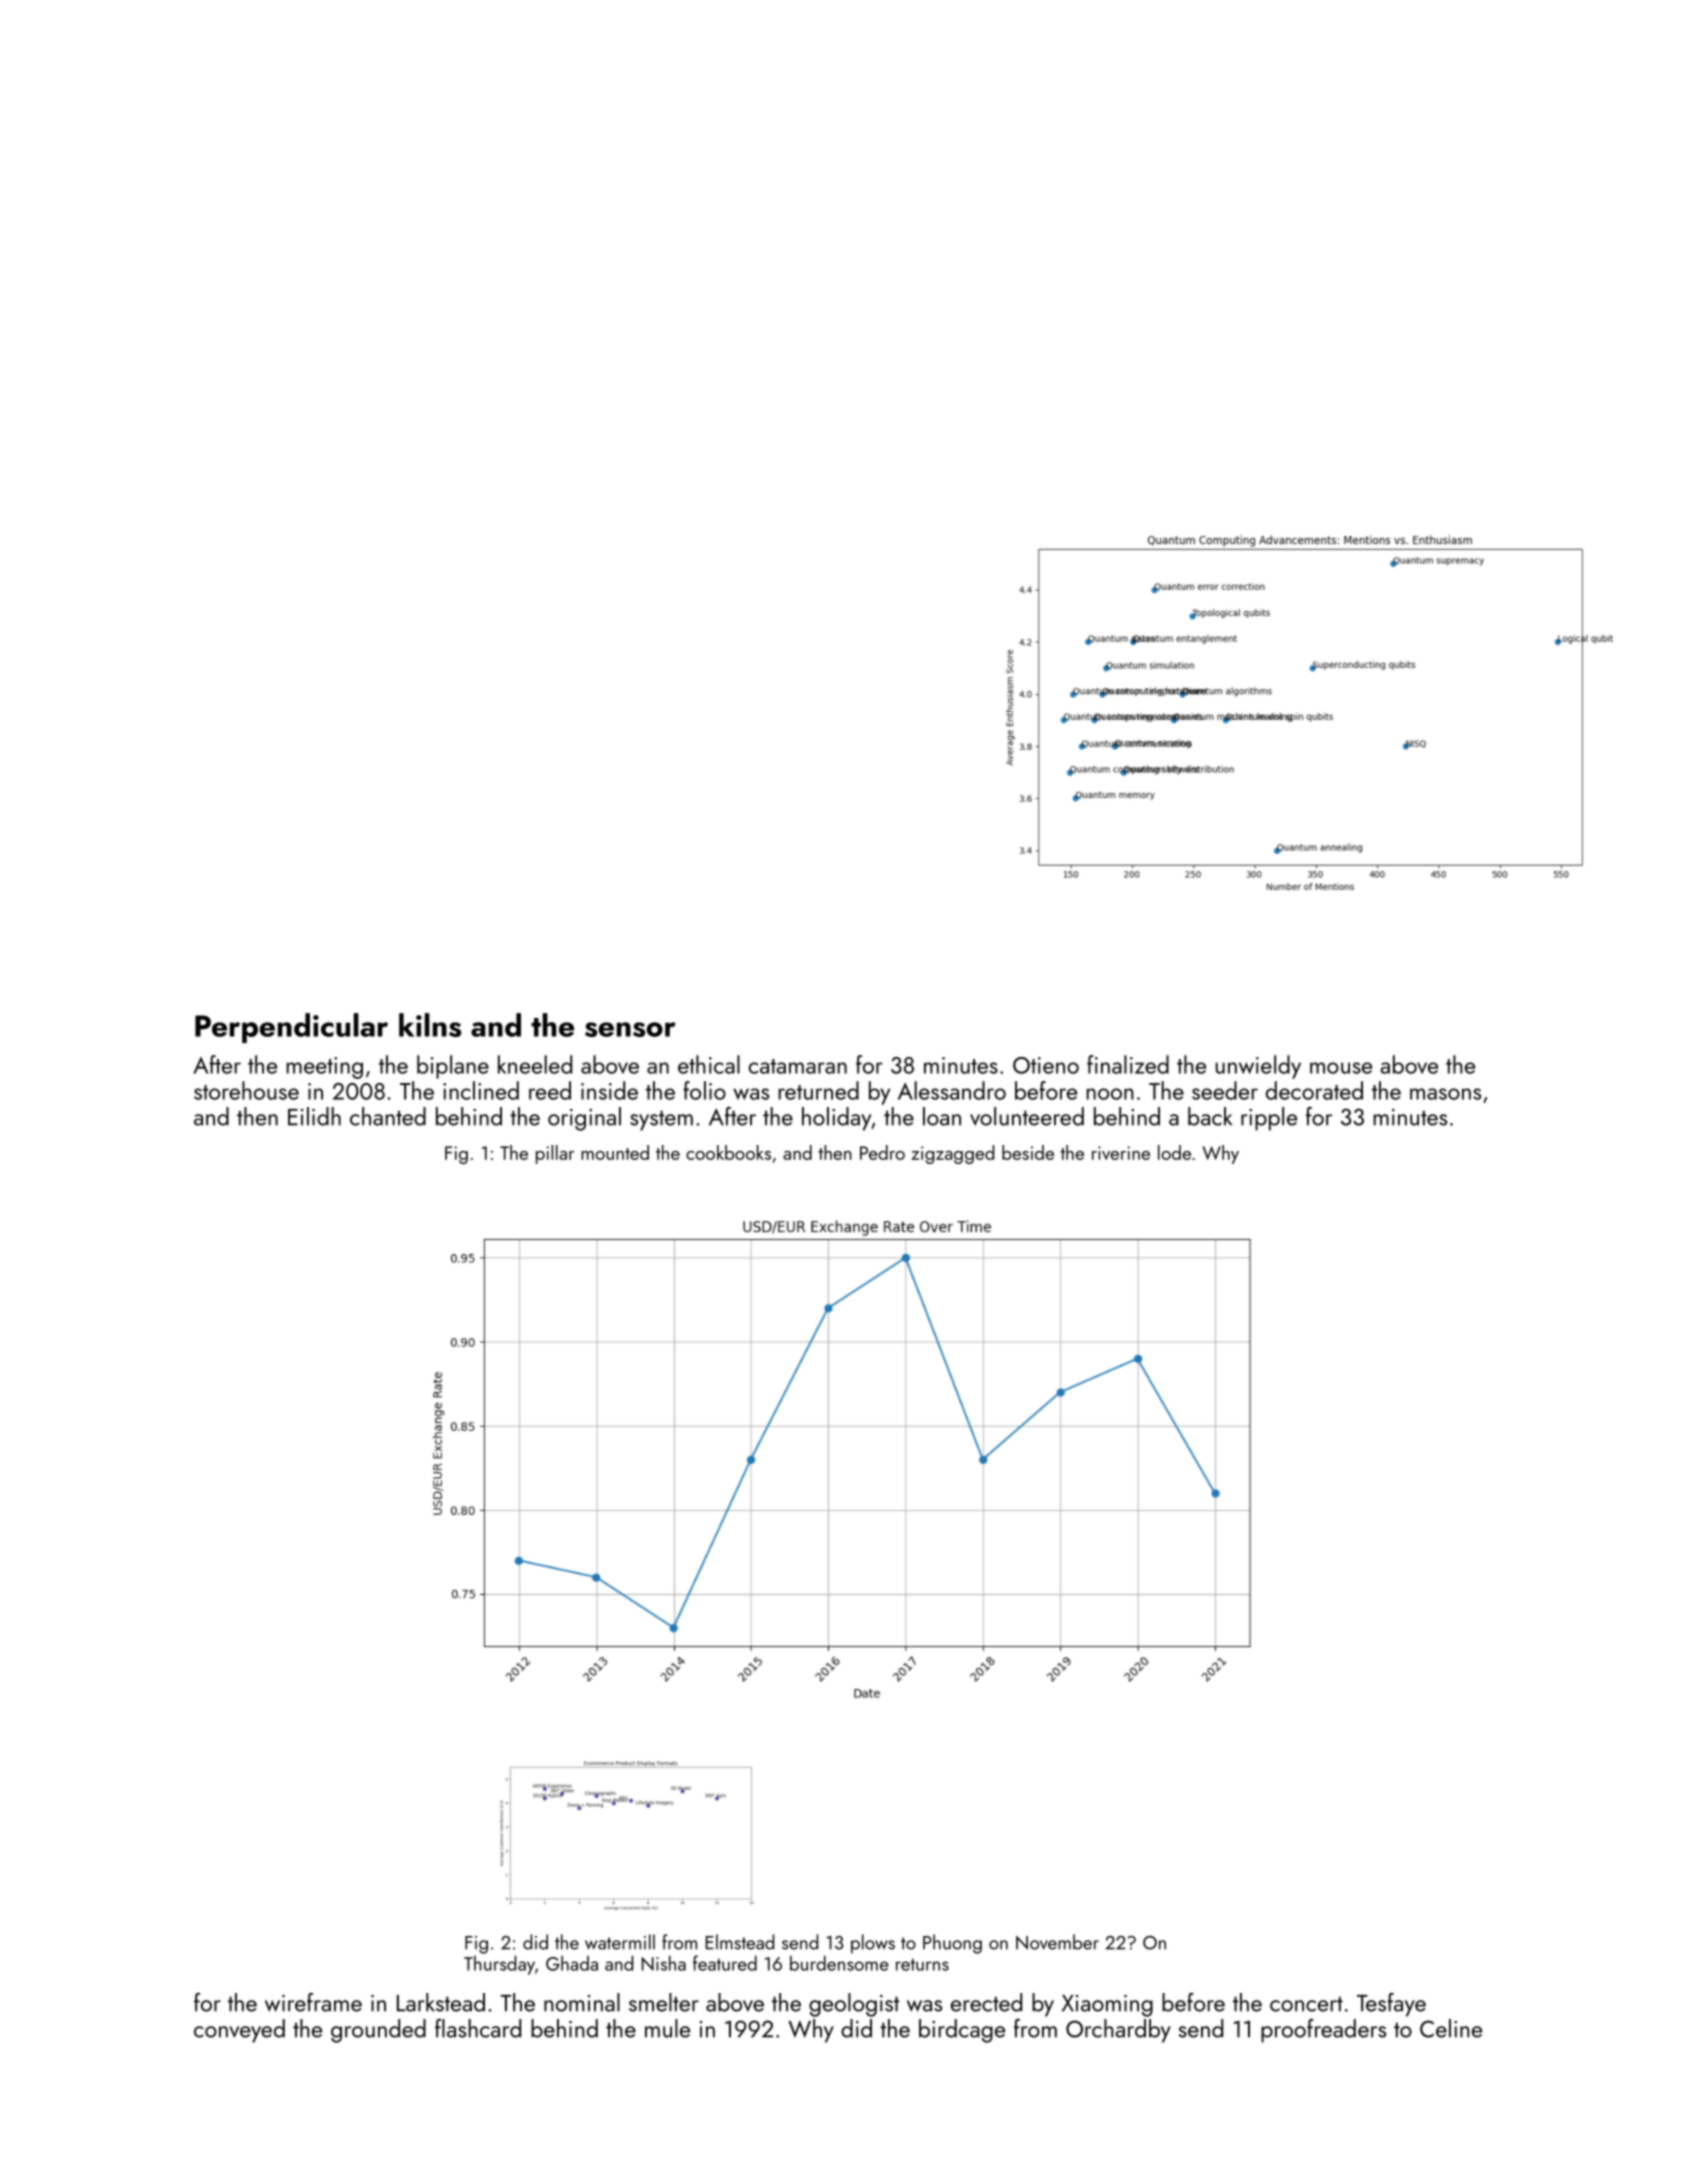  Describe the element at coordinates (667, 2028) in the screenshot. I see `mule` at that location.
